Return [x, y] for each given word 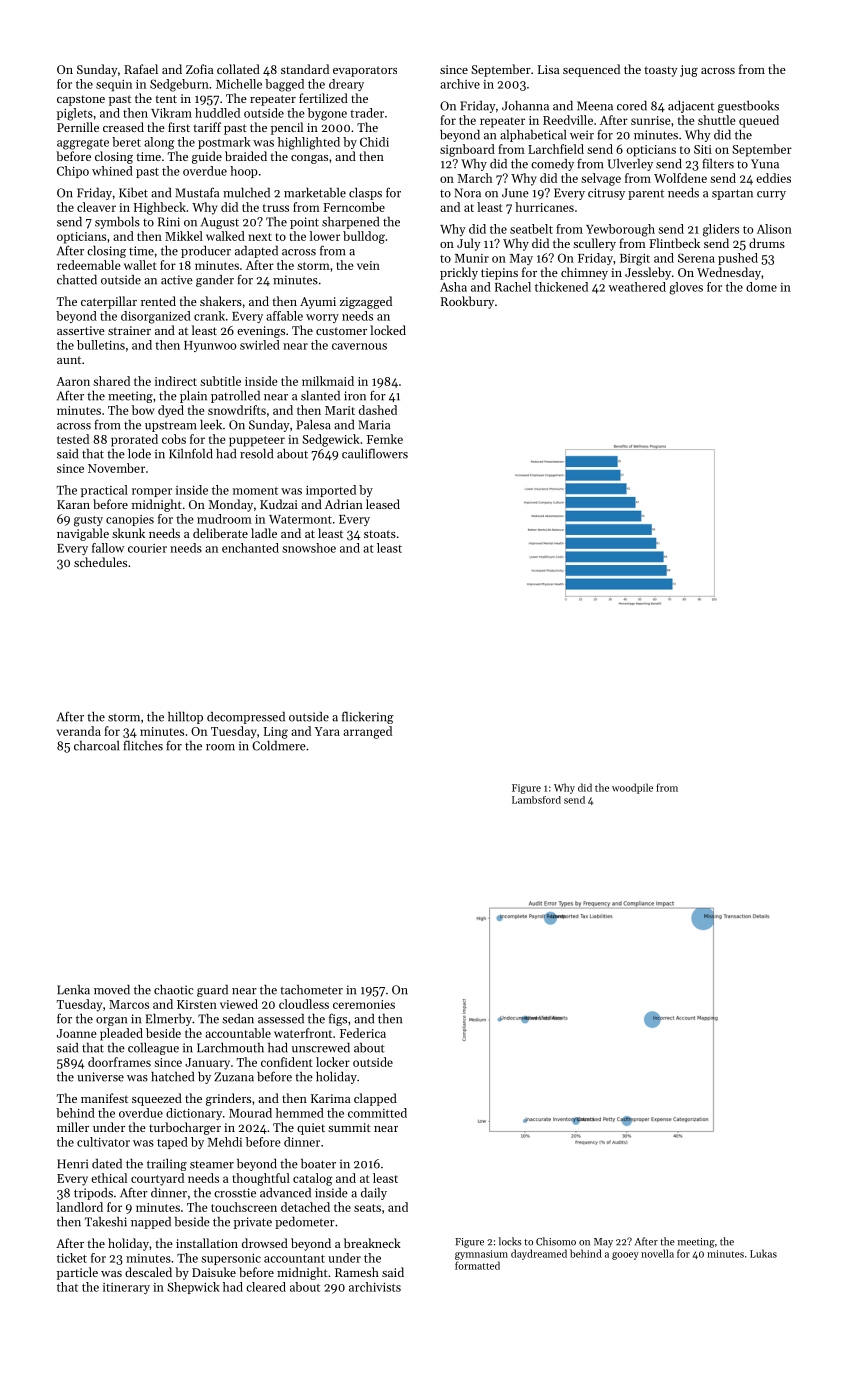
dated [107, 1164]
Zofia [200, 69]
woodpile [632, 788]
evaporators [365, 71]
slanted [320, 395]
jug [689, 71]
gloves [686, 288]
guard [212, 991]
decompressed [246, 718]
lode [139, 454]
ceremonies [364, 1004]
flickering [367, 717]
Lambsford [536, 800]
